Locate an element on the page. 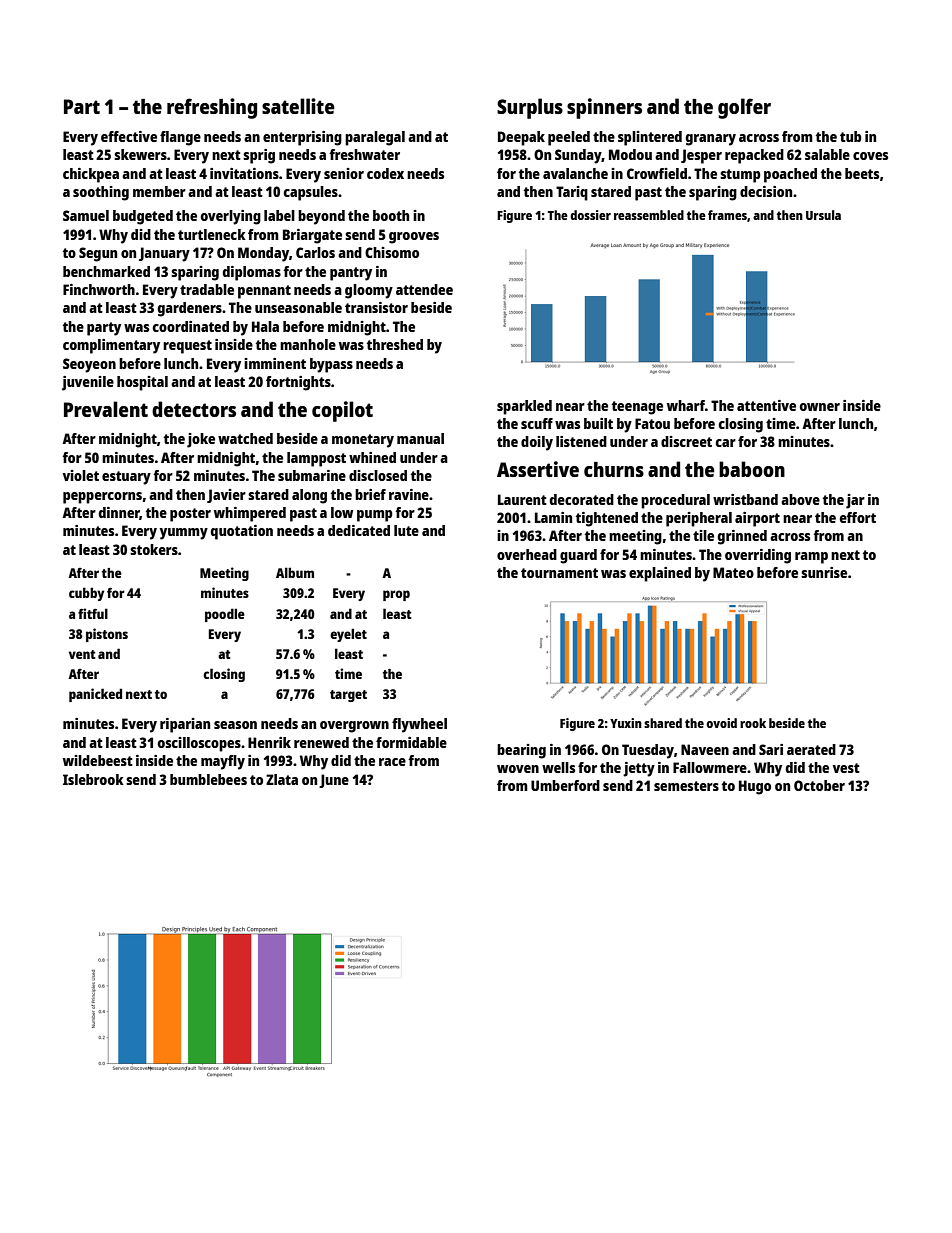 The image size is (952, 1233). tile is located at coordinates (703, 535).
